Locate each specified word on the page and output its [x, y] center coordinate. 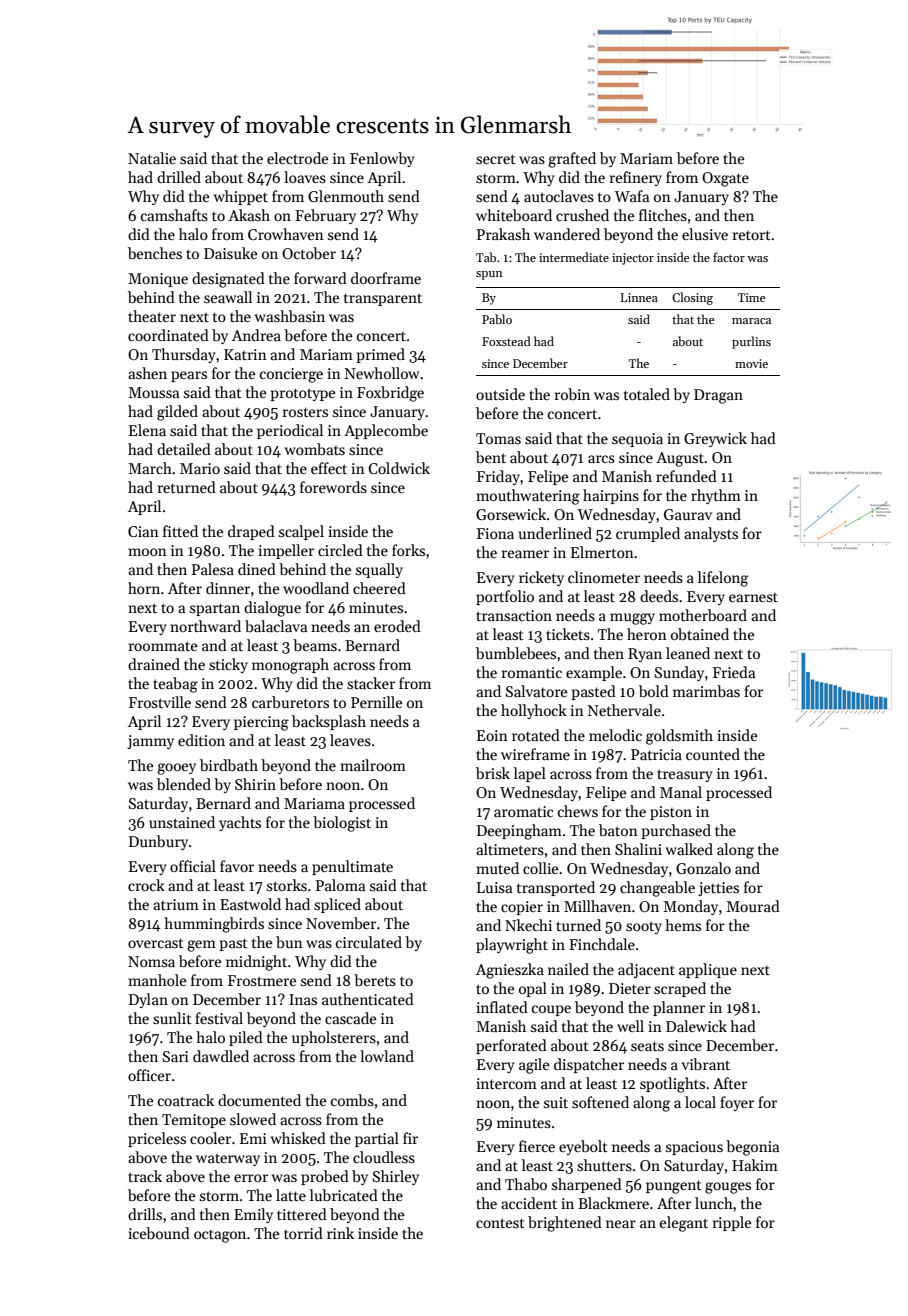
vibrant [706, 1064]
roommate [163, 646]
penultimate [352, 867]
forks [408, 550]
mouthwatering [528, 497]
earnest [753, 597]
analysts [711, 534]
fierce [537, 1146]
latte [291, 1195]
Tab [486, 257]
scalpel [301, 532]
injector [633, 259]
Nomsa [151, 961]
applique [708, 970]
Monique [158, 280]
